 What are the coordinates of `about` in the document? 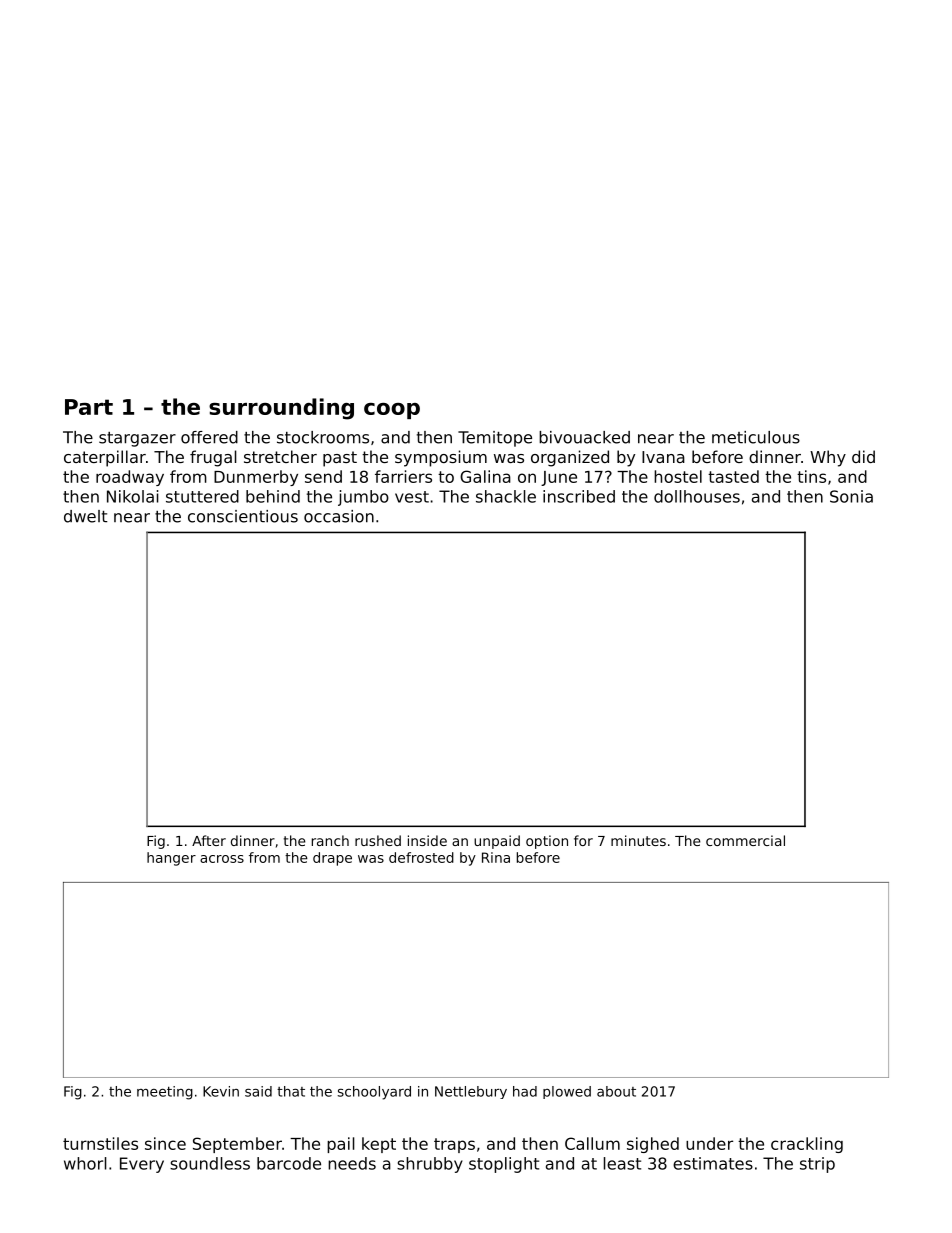 It's located at (616, 1091).
